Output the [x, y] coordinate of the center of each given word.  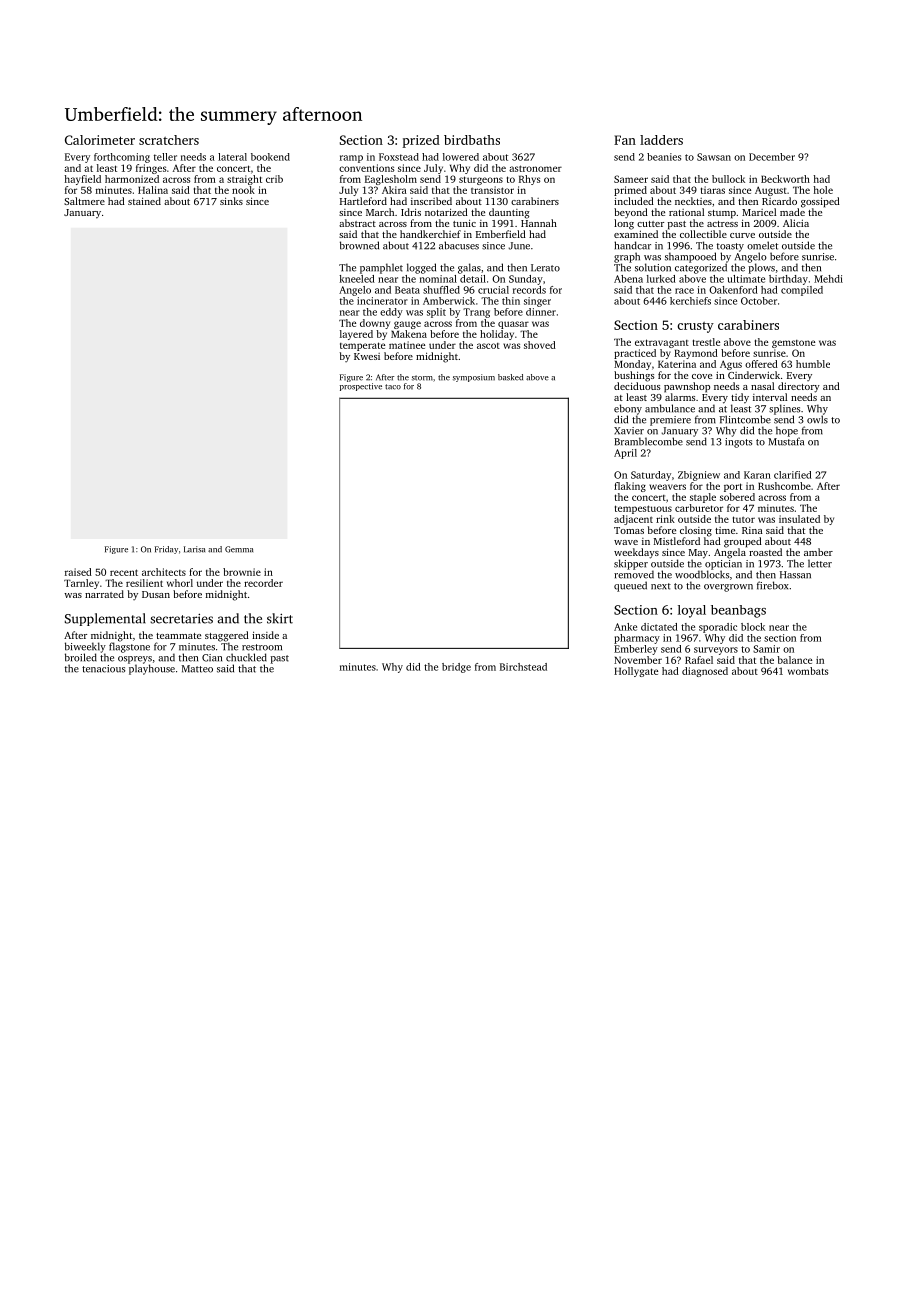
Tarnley [81, 584]
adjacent [633, 520]
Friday [166, 550]
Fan [625, 140]
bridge [456, 668]
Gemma [239, 549]
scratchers [169, 140]
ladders [661, 140]
